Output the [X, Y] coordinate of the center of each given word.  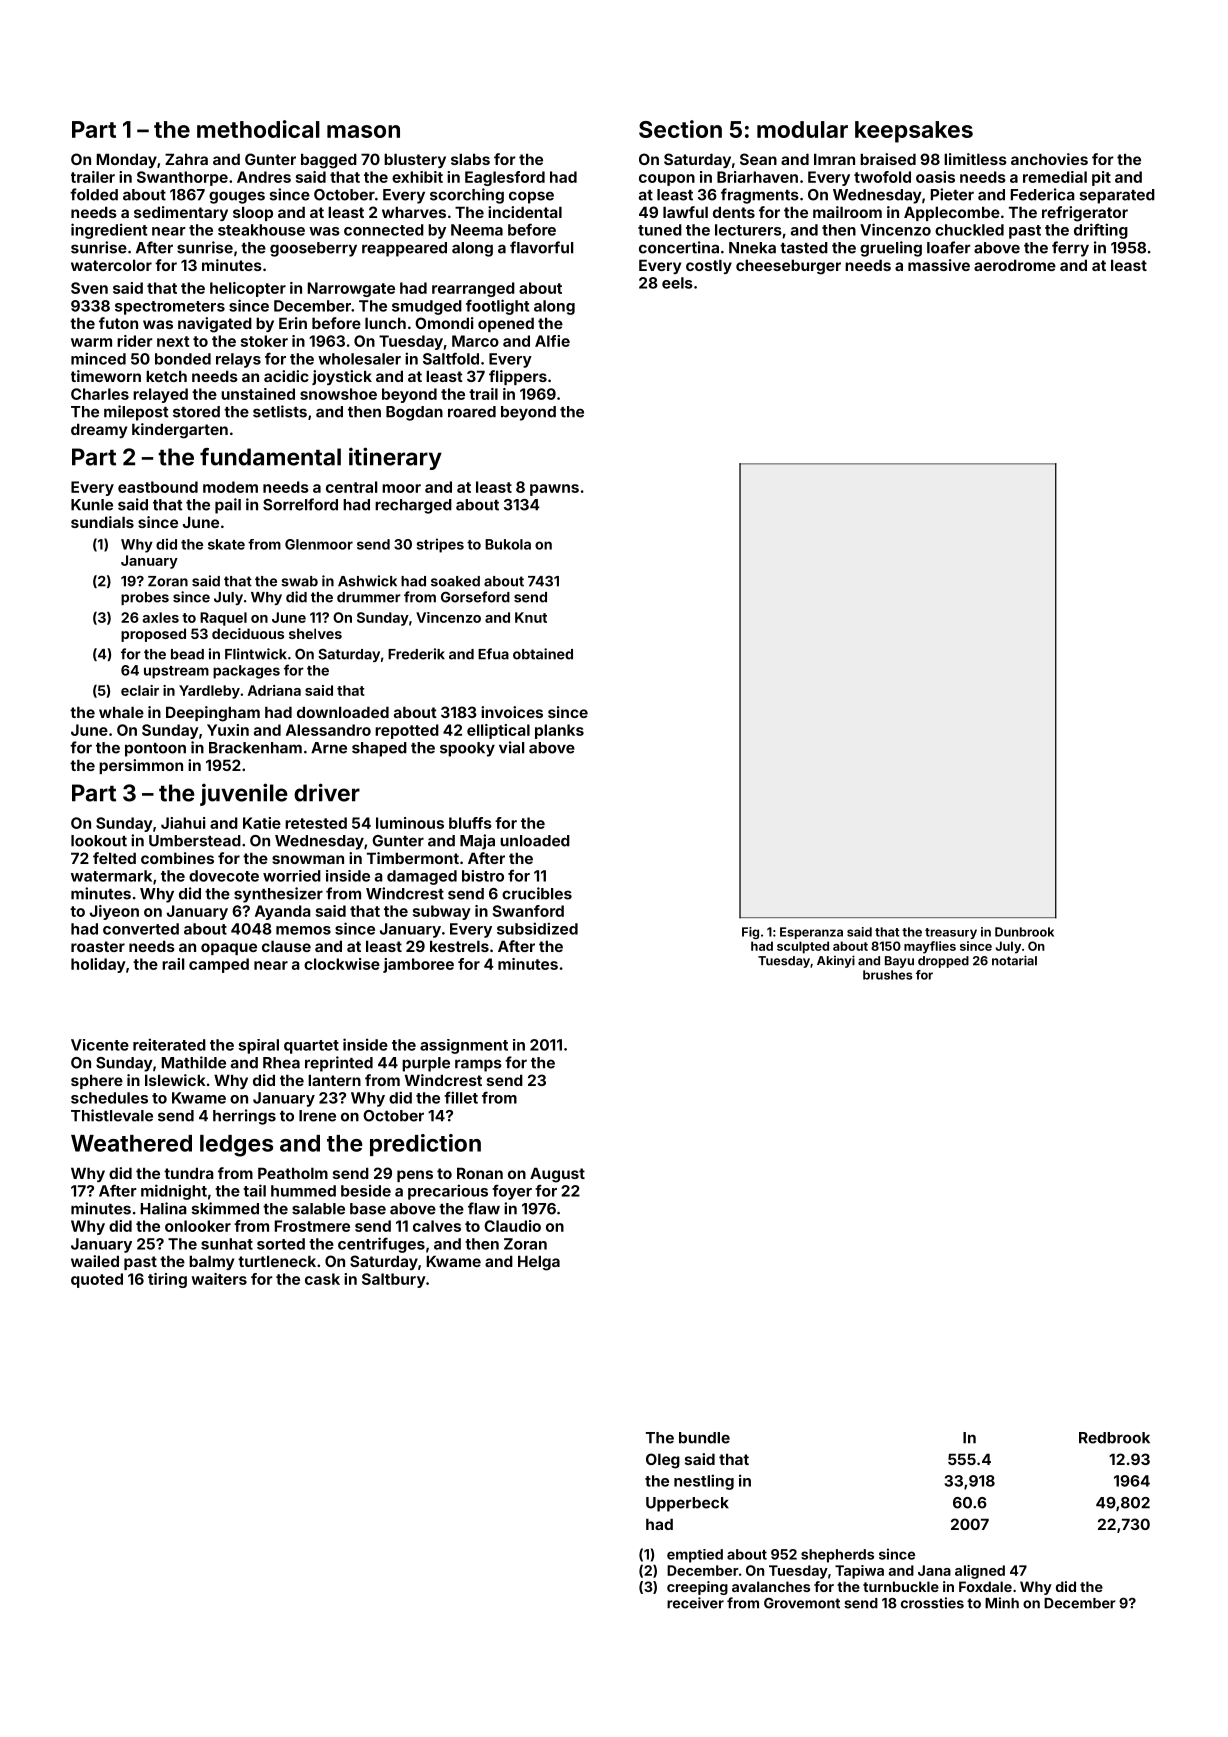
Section [680, 129]
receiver [695, 1603]
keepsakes [914, 132]
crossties [932, 1603]
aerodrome [1015, 265]
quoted [97, 1280]
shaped [379, 749]
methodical [258, 129]
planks [559, 731]
